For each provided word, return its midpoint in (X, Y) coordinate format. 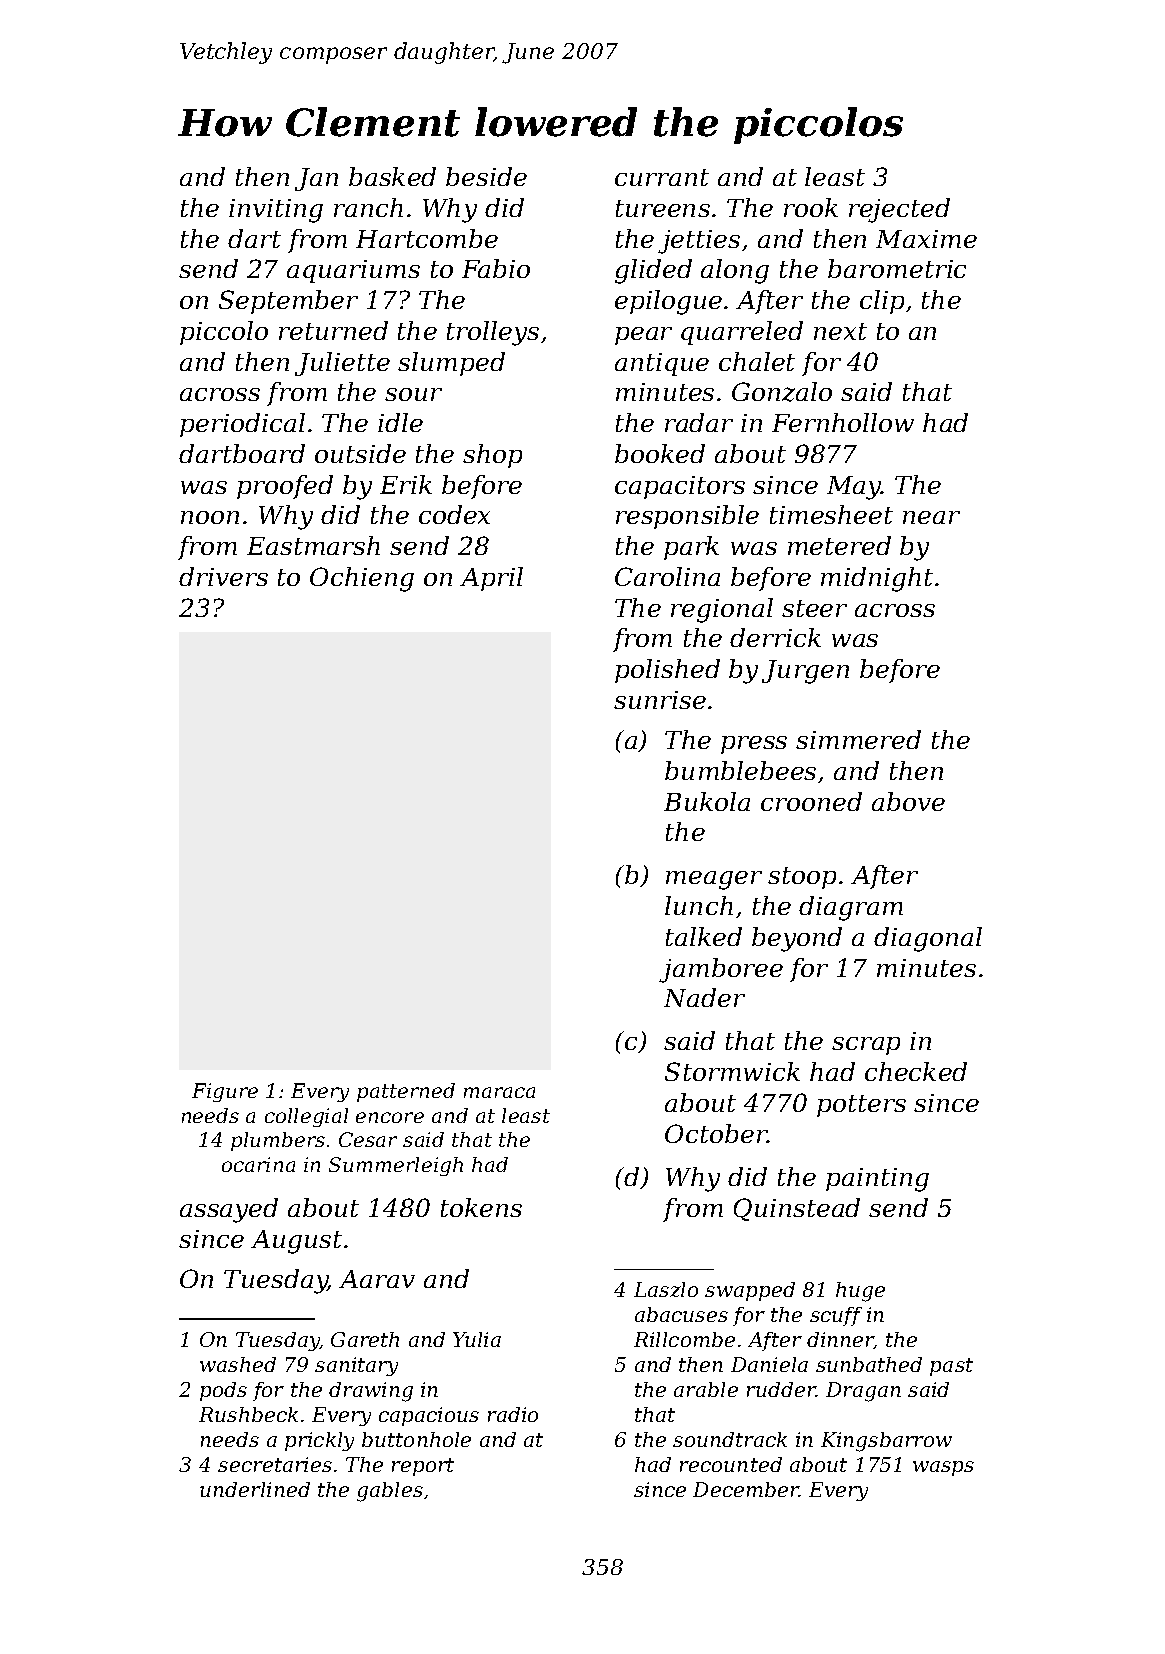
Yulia (477, 1339)
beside (486, 176)
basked (392, 176)
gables (390, 1492)
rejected (899, 210)
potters (861, 1106)
